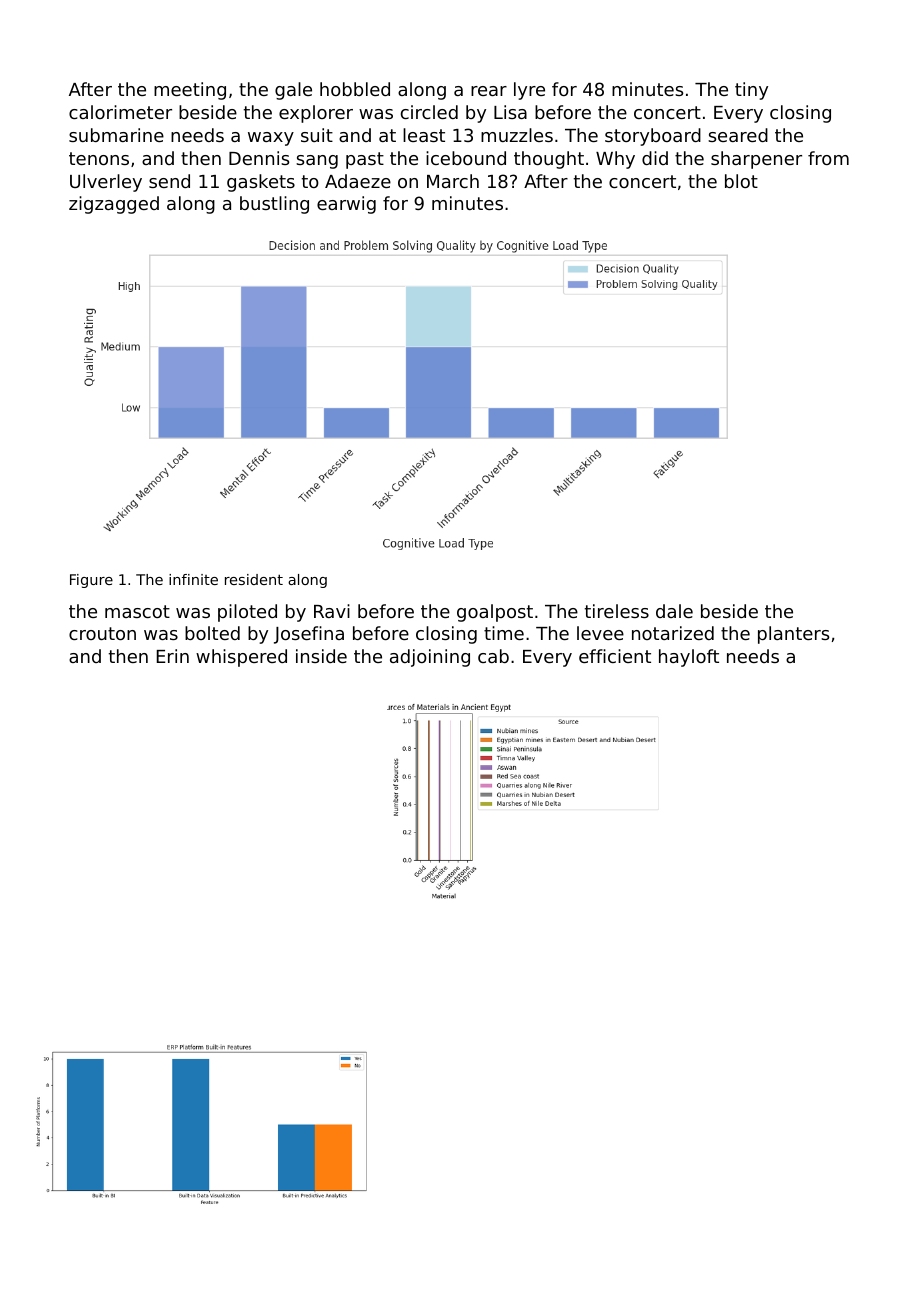  I want to click on goalpost, so click(495, 613).
